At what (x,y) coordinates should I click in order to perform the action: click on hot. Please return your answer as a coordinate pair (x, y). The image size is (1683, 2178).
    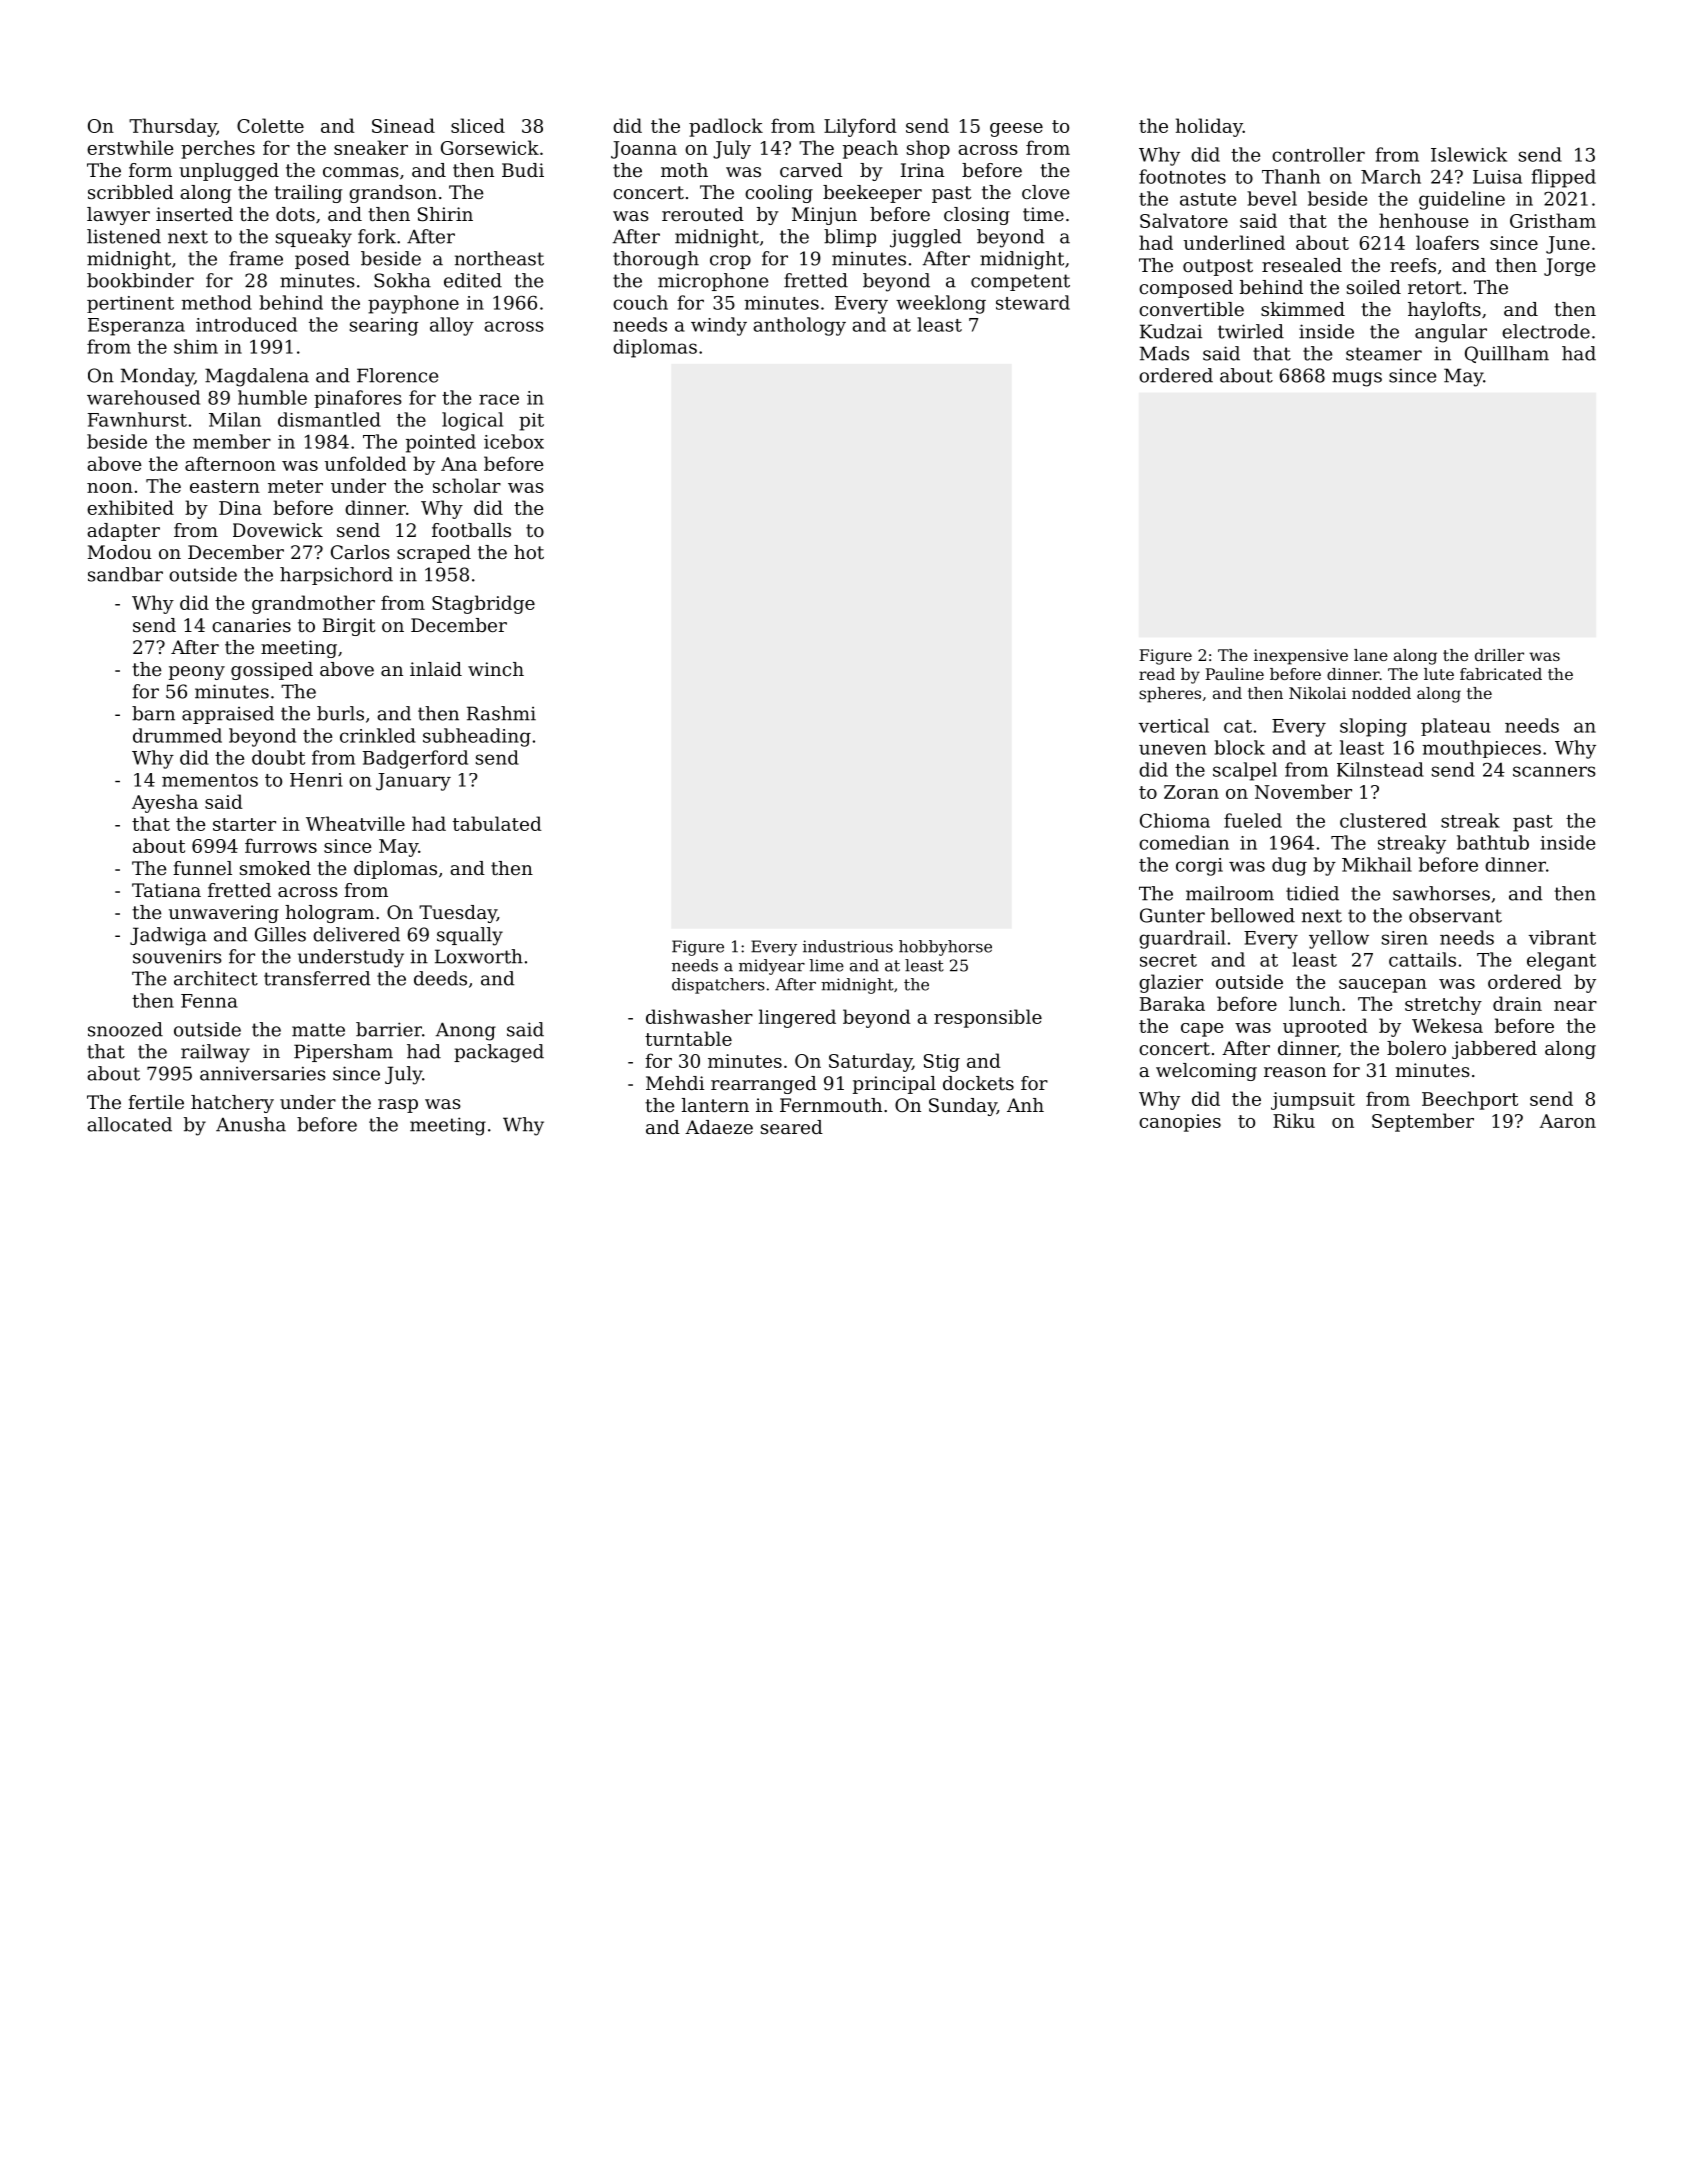
    Looking at the image, I should click on (529, 552).
